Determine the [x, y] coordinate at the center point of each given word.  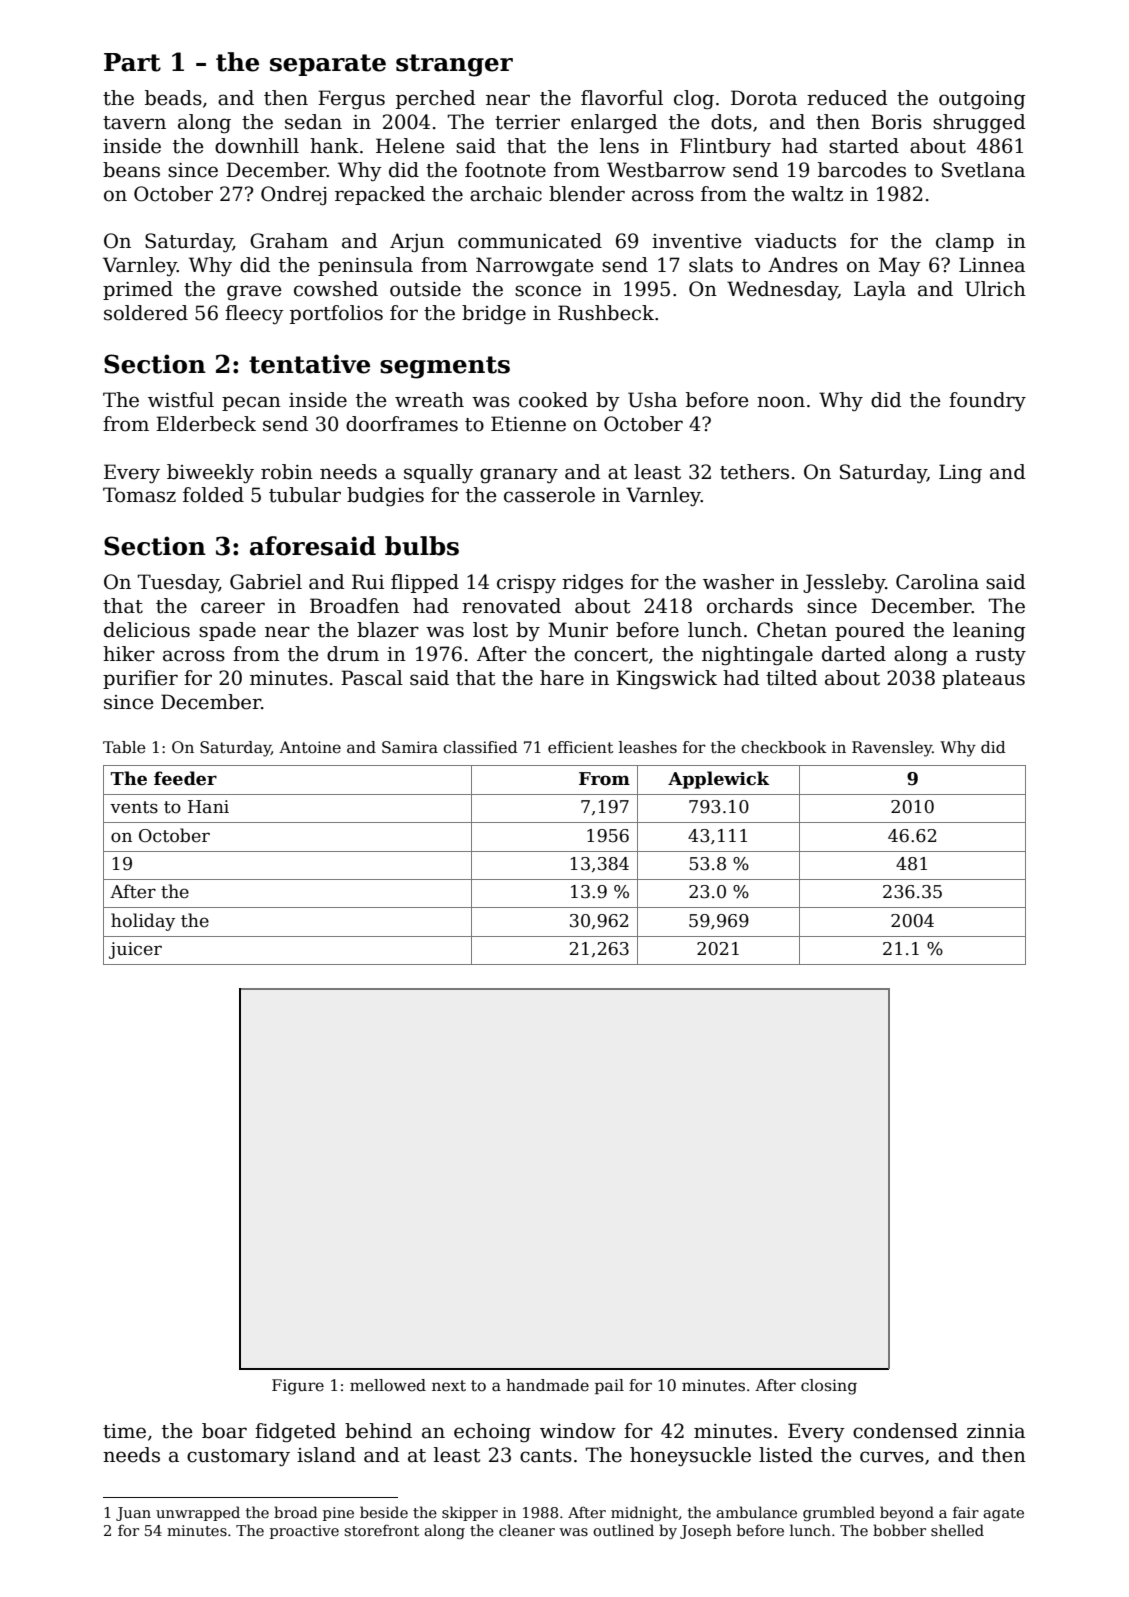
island [326, 1455]
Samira [410, 747]
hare [562, 678]
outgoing [982, 100]
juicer [135, 950]
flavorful [622, 98]
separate [328, 65]
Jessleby [844, 583]
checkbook [784, 747]
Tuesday [178, 583]
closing [829, 1387]
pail [609, 1386]
